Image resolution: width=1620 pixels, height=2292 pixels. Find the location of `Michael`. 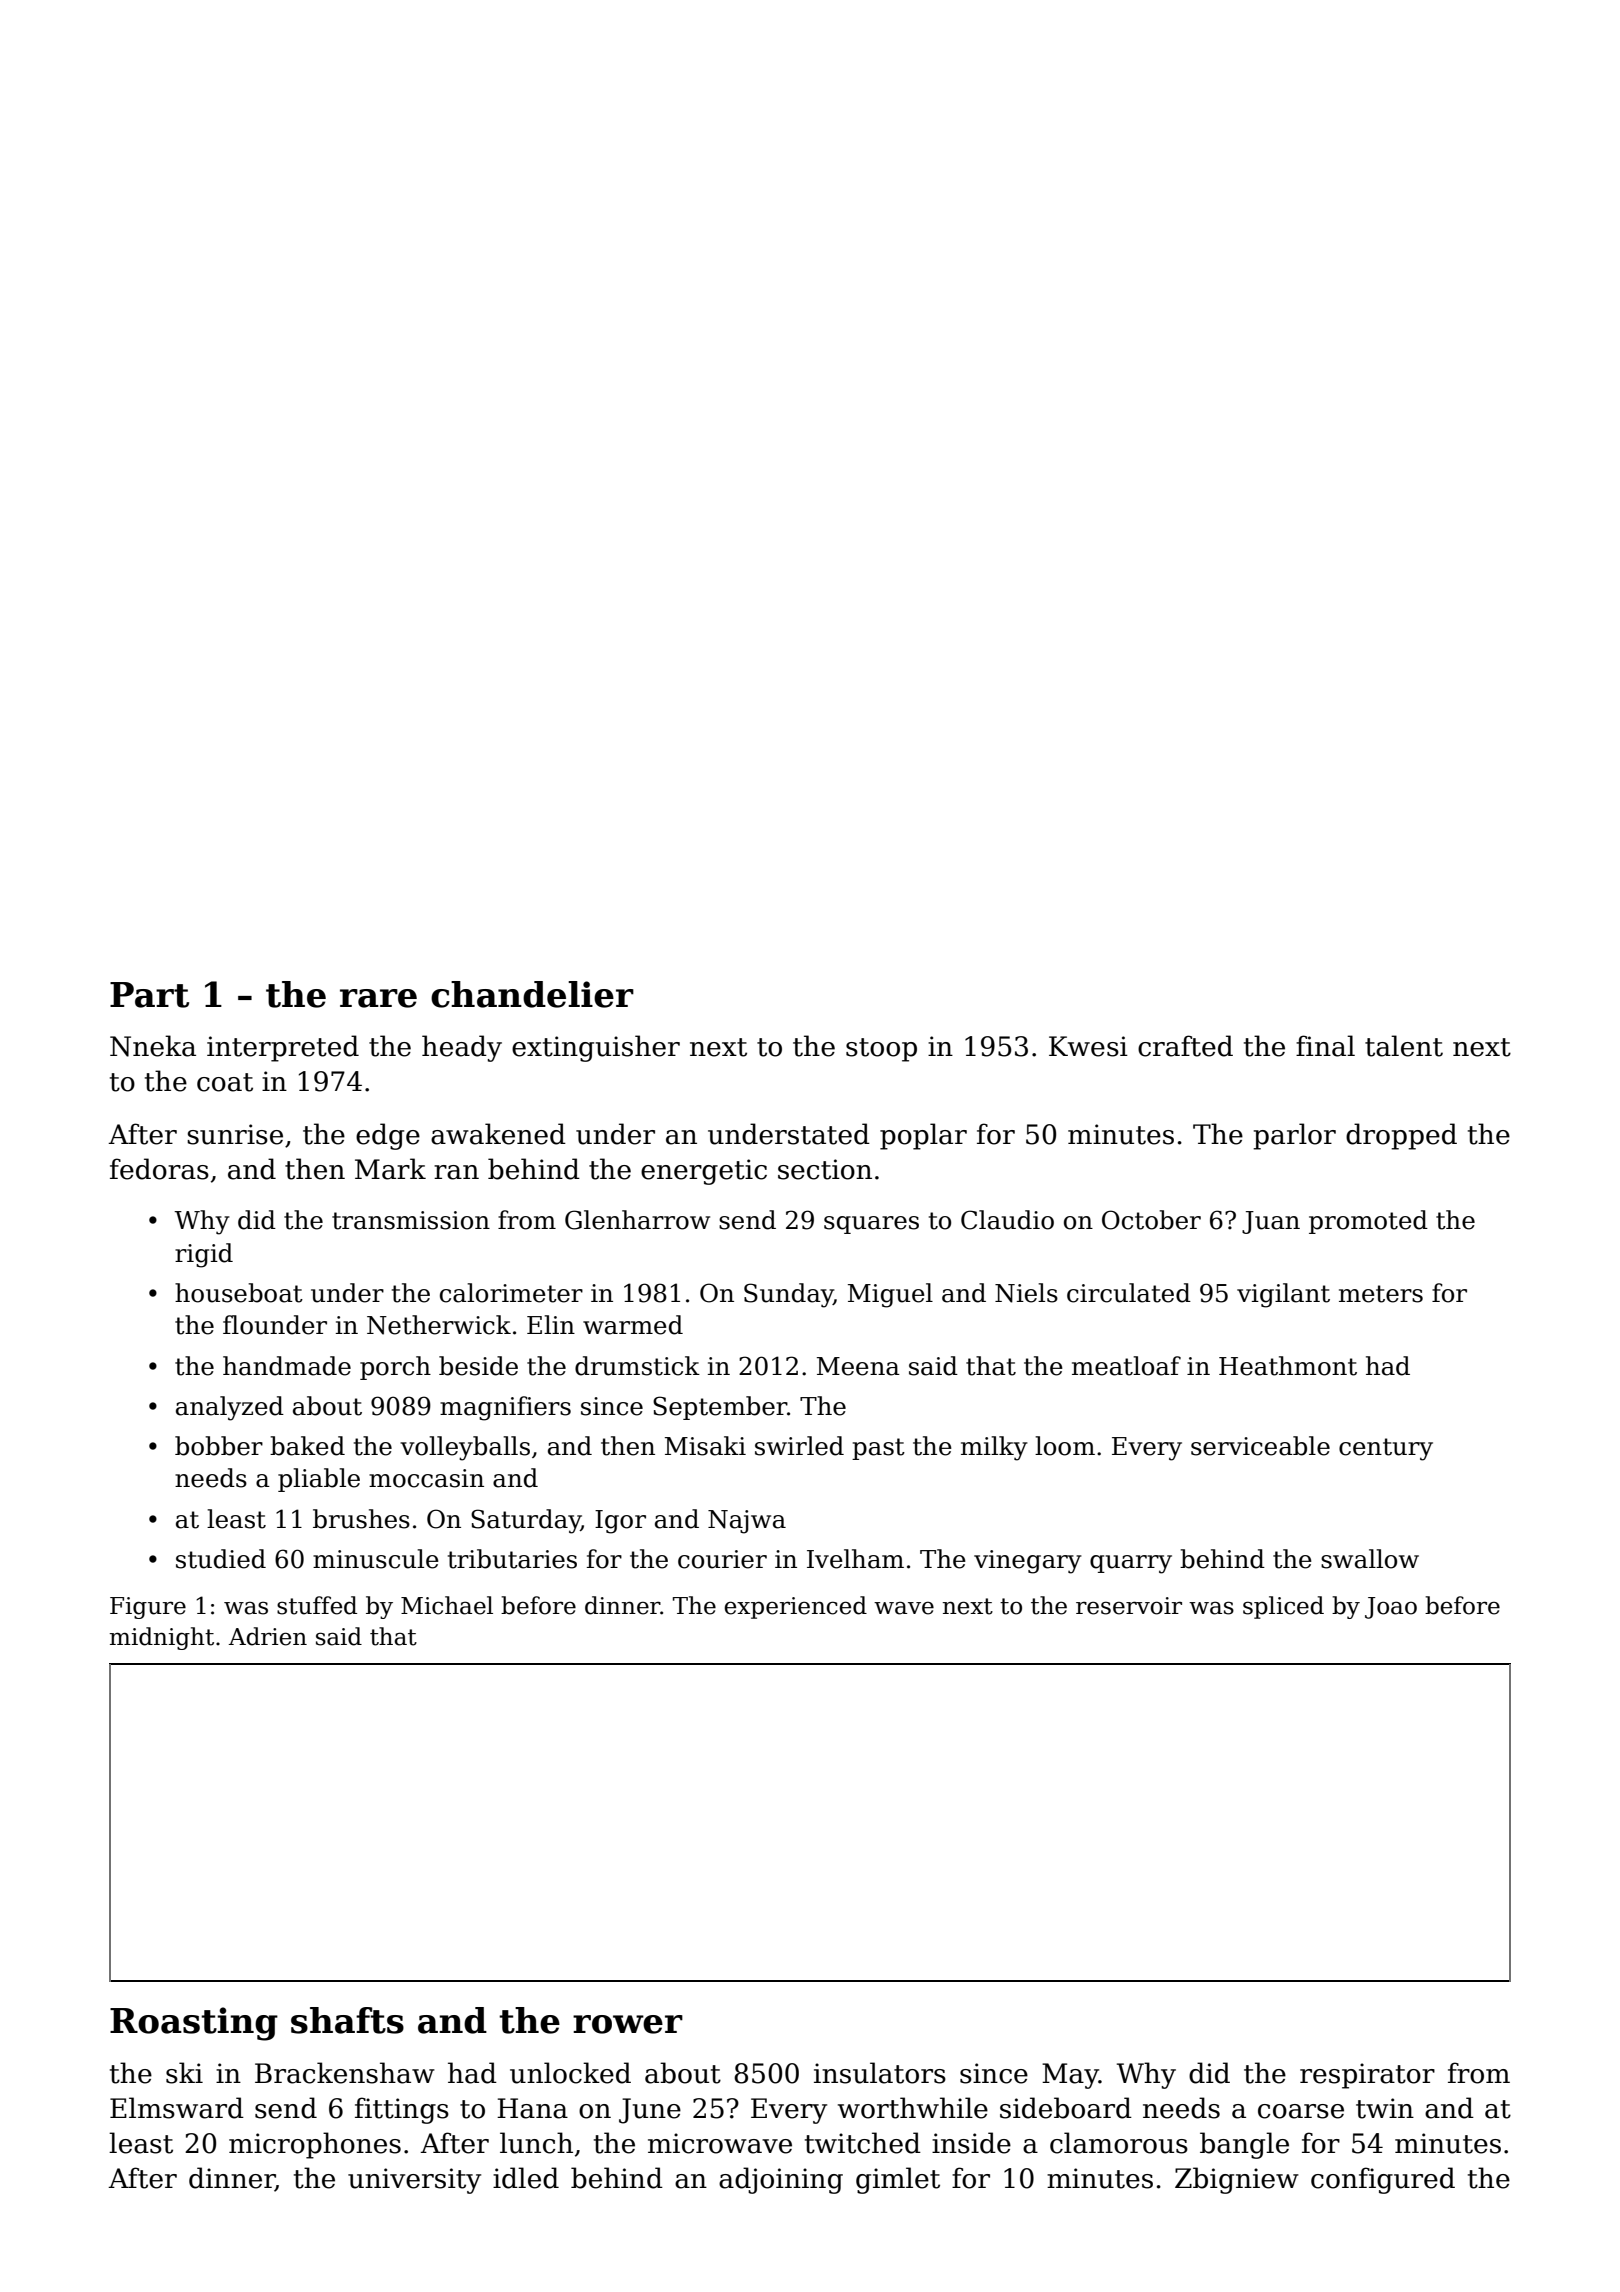

Michael is located at coordinates (447, 1605).
